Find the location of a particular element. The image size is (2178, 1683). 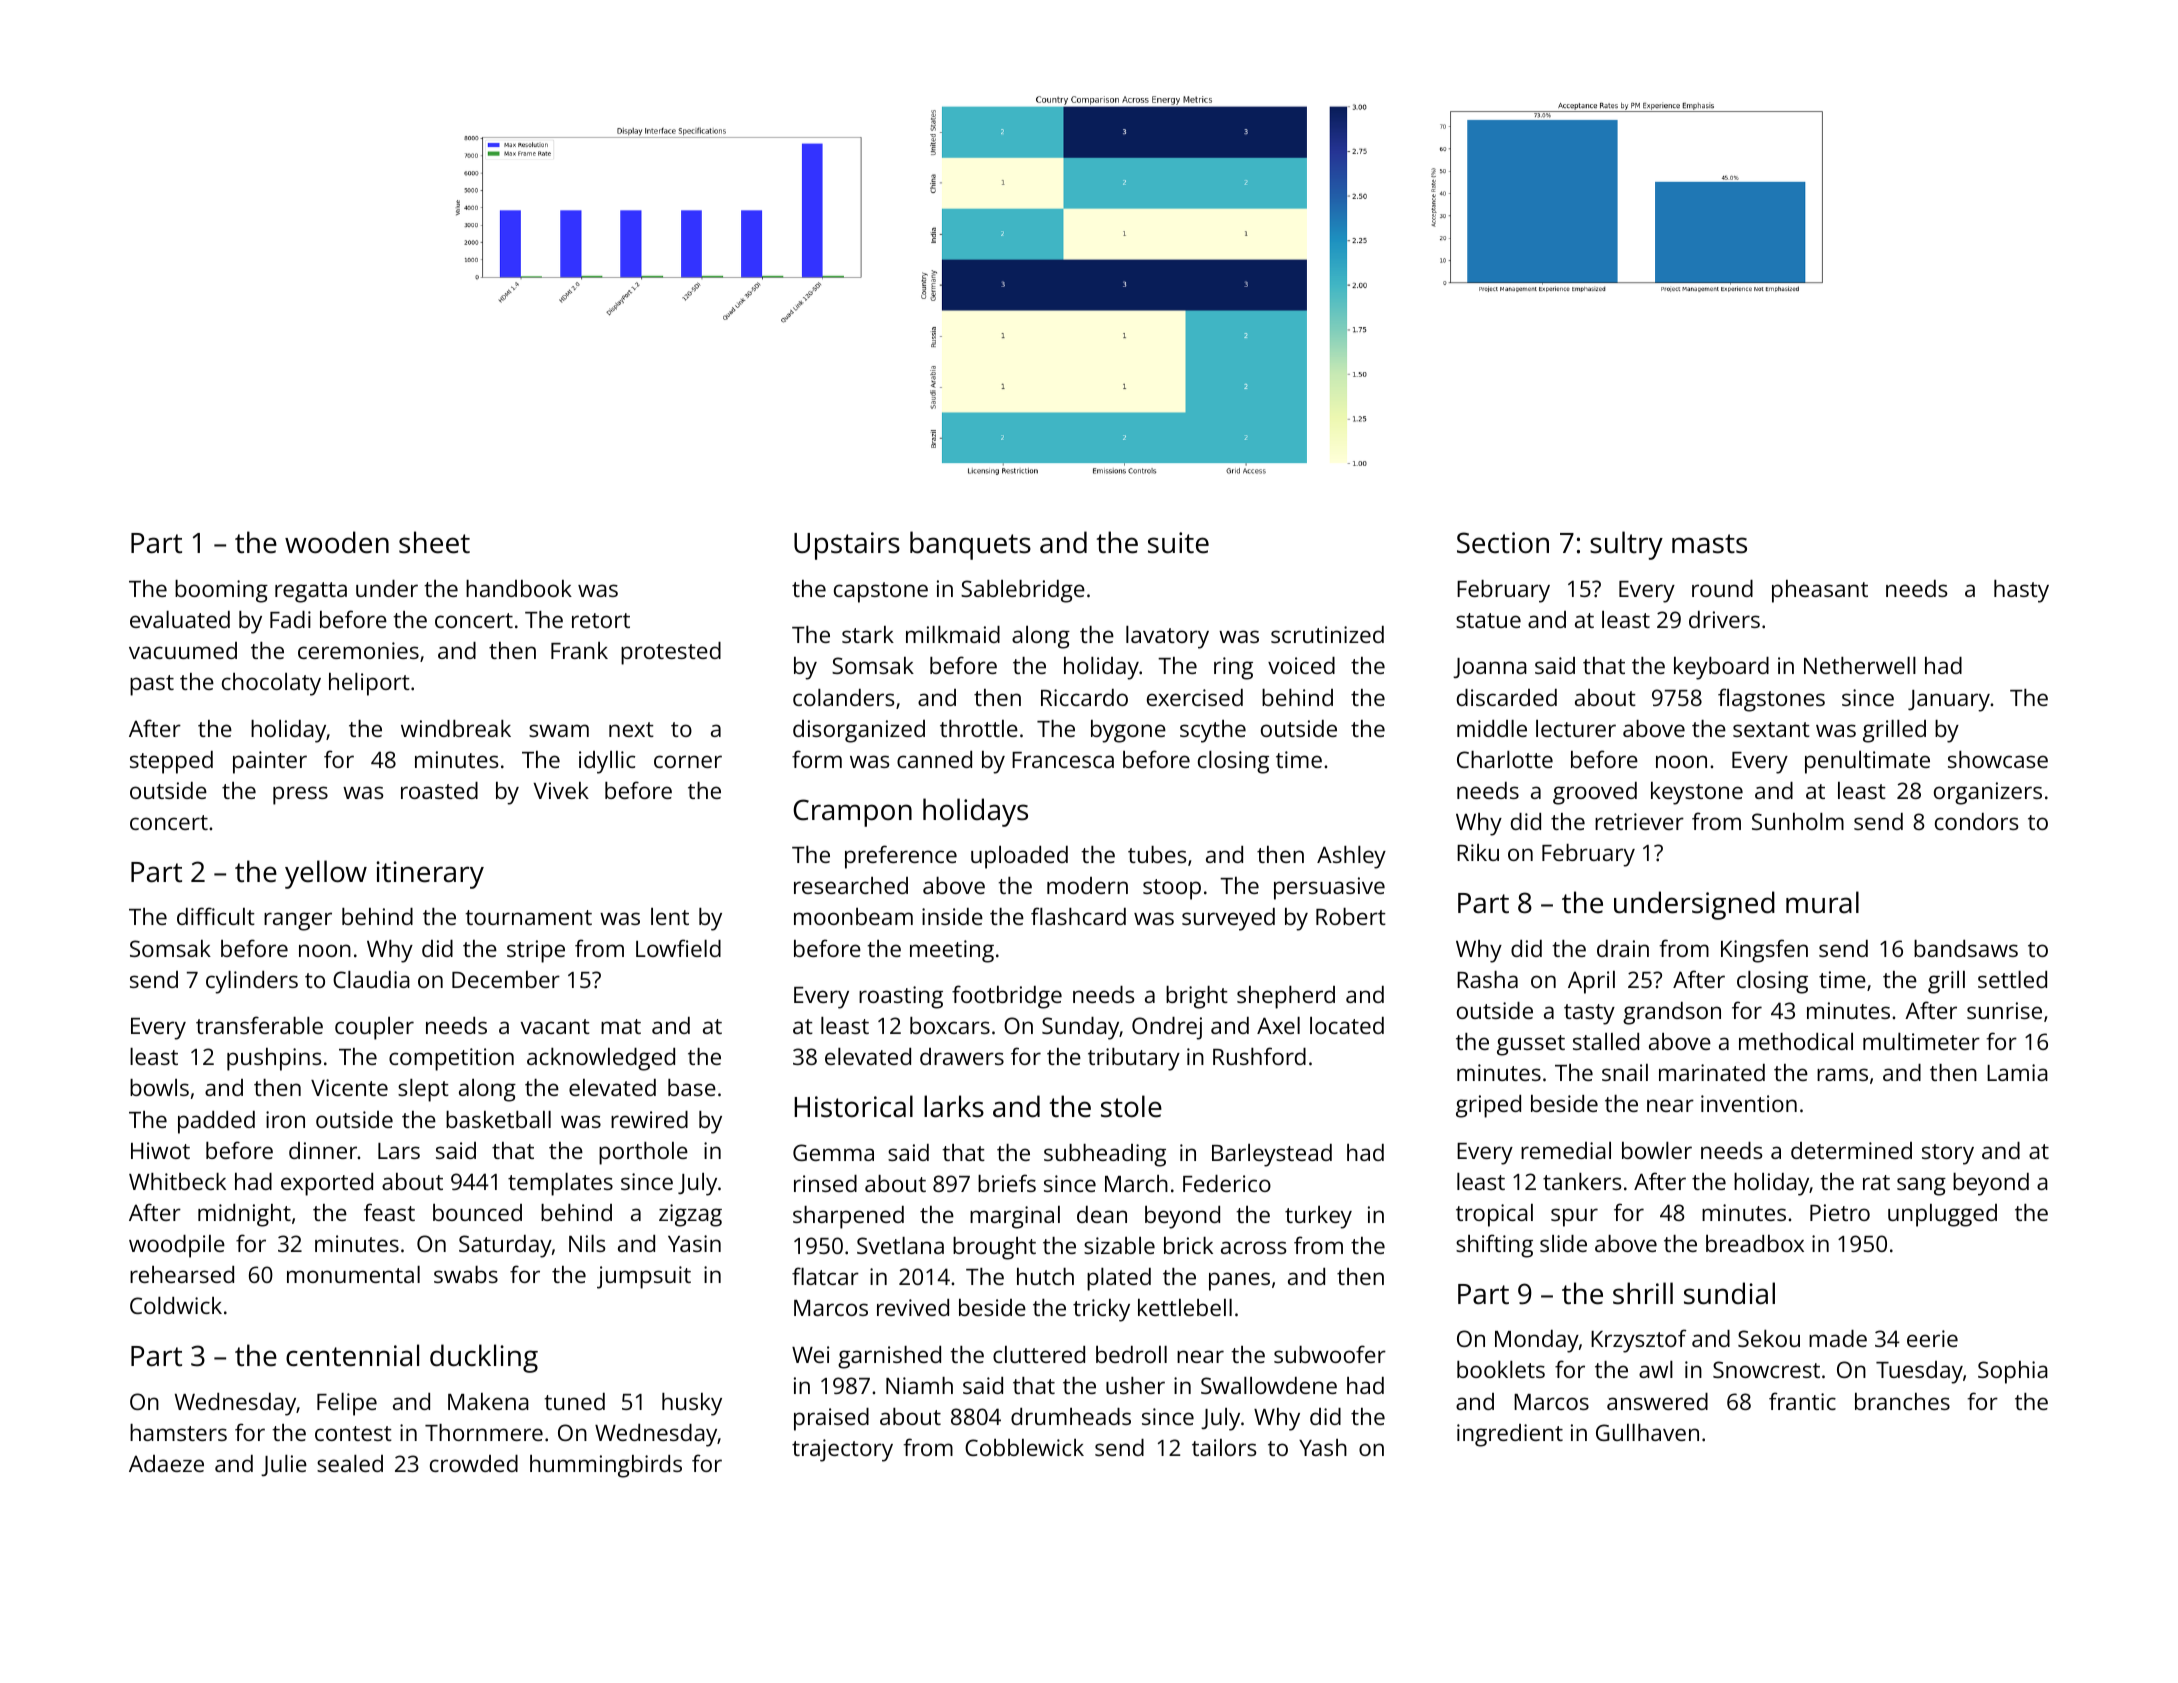

handbook is located at coordinates (519, 588).
